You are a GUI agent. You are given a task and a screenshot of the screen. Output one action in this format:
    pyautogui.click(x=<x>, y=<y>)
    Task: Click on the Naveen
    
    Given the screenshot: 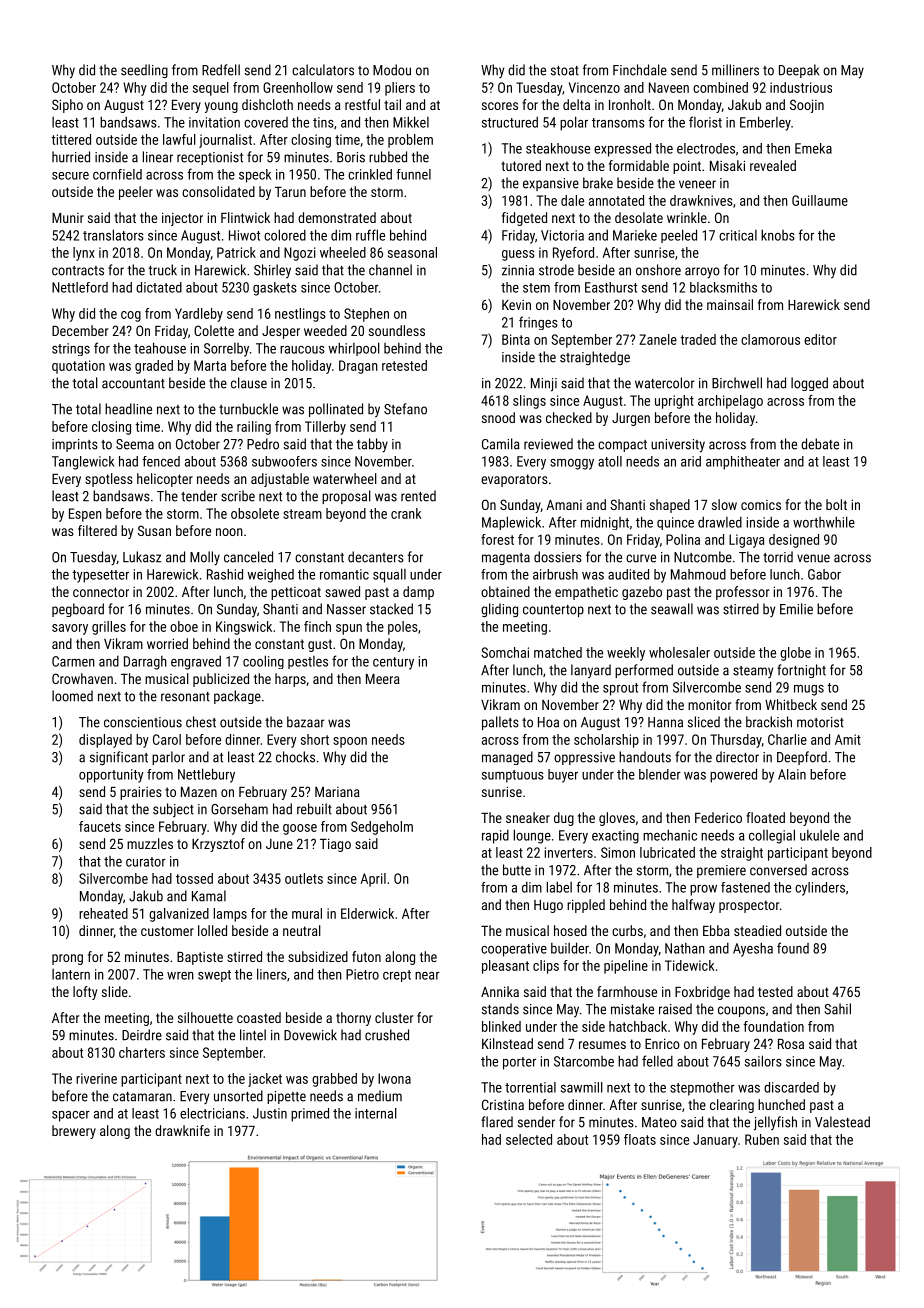 What is the action you would take?
    pyautogui.click(x=669, y=87)
